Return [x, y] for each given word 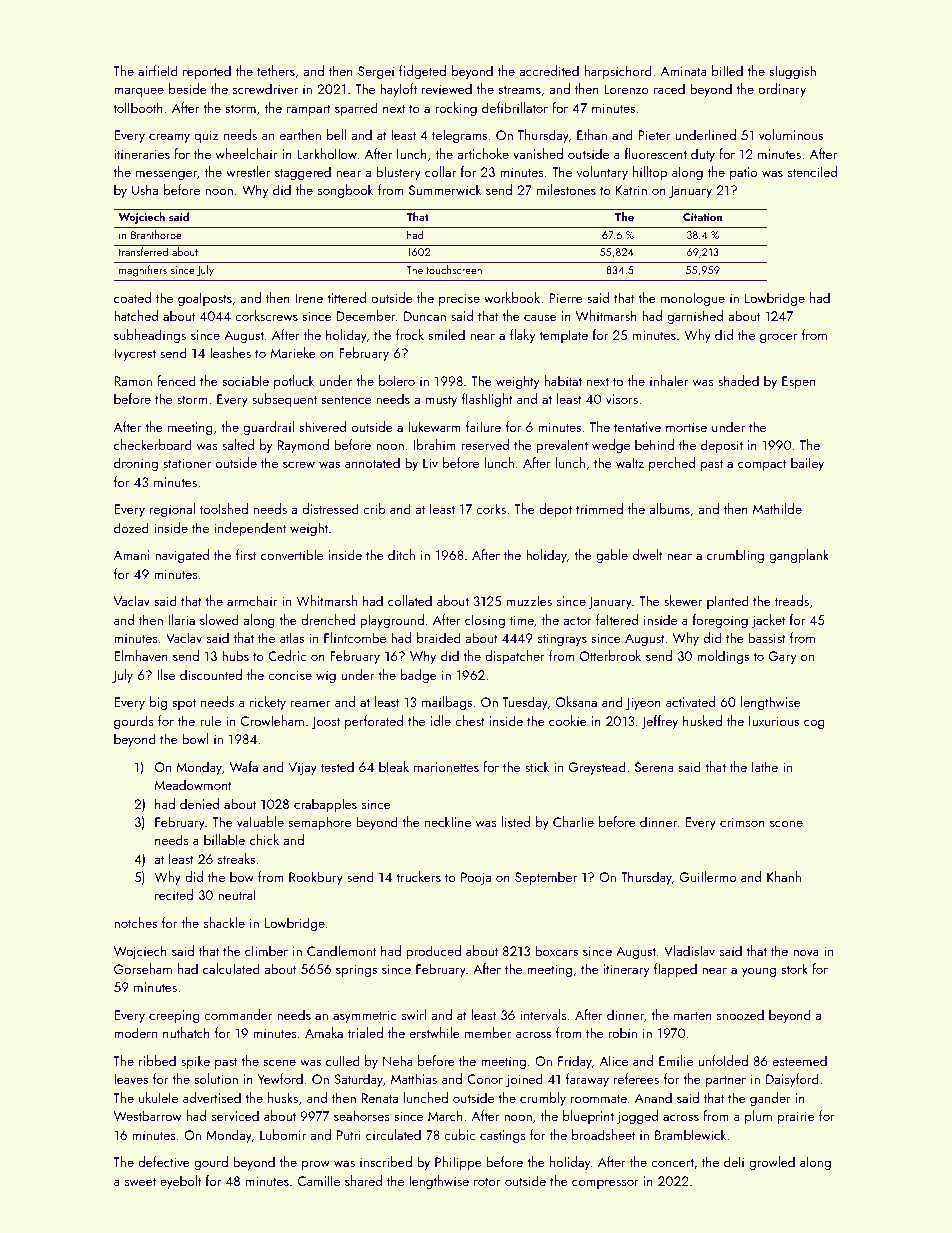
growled [772, 1163]
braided [439, 637]
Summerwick [445, 189]
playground [392, 621]
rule [210, 720]
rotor [487, 1181]
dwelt [648, 554]
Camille [319, 1180]
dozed [131, 527]
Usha [145, 189]
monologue [693, 299]
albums [669, 508]
